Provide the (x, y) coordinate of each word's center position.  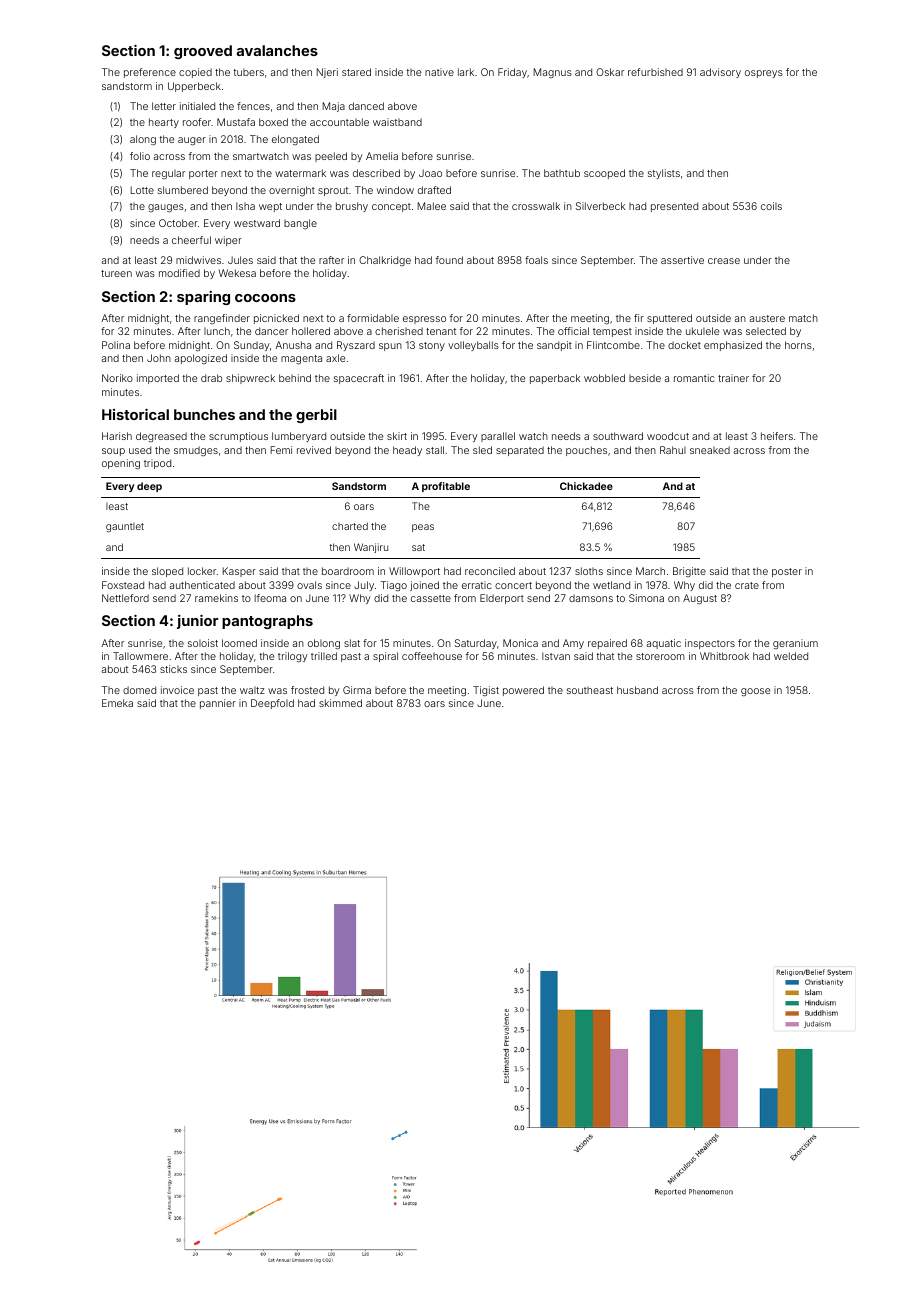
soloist (203, 643)
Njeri (327, 73)
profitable (446, 487)
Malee (432, 206)
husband (637, 690)
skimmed (340, 703)
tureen (116, 273)
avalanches (277, 50)
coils (771, 206)
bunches (204, 414)
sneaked (710, 450)
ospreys (764, 74)
